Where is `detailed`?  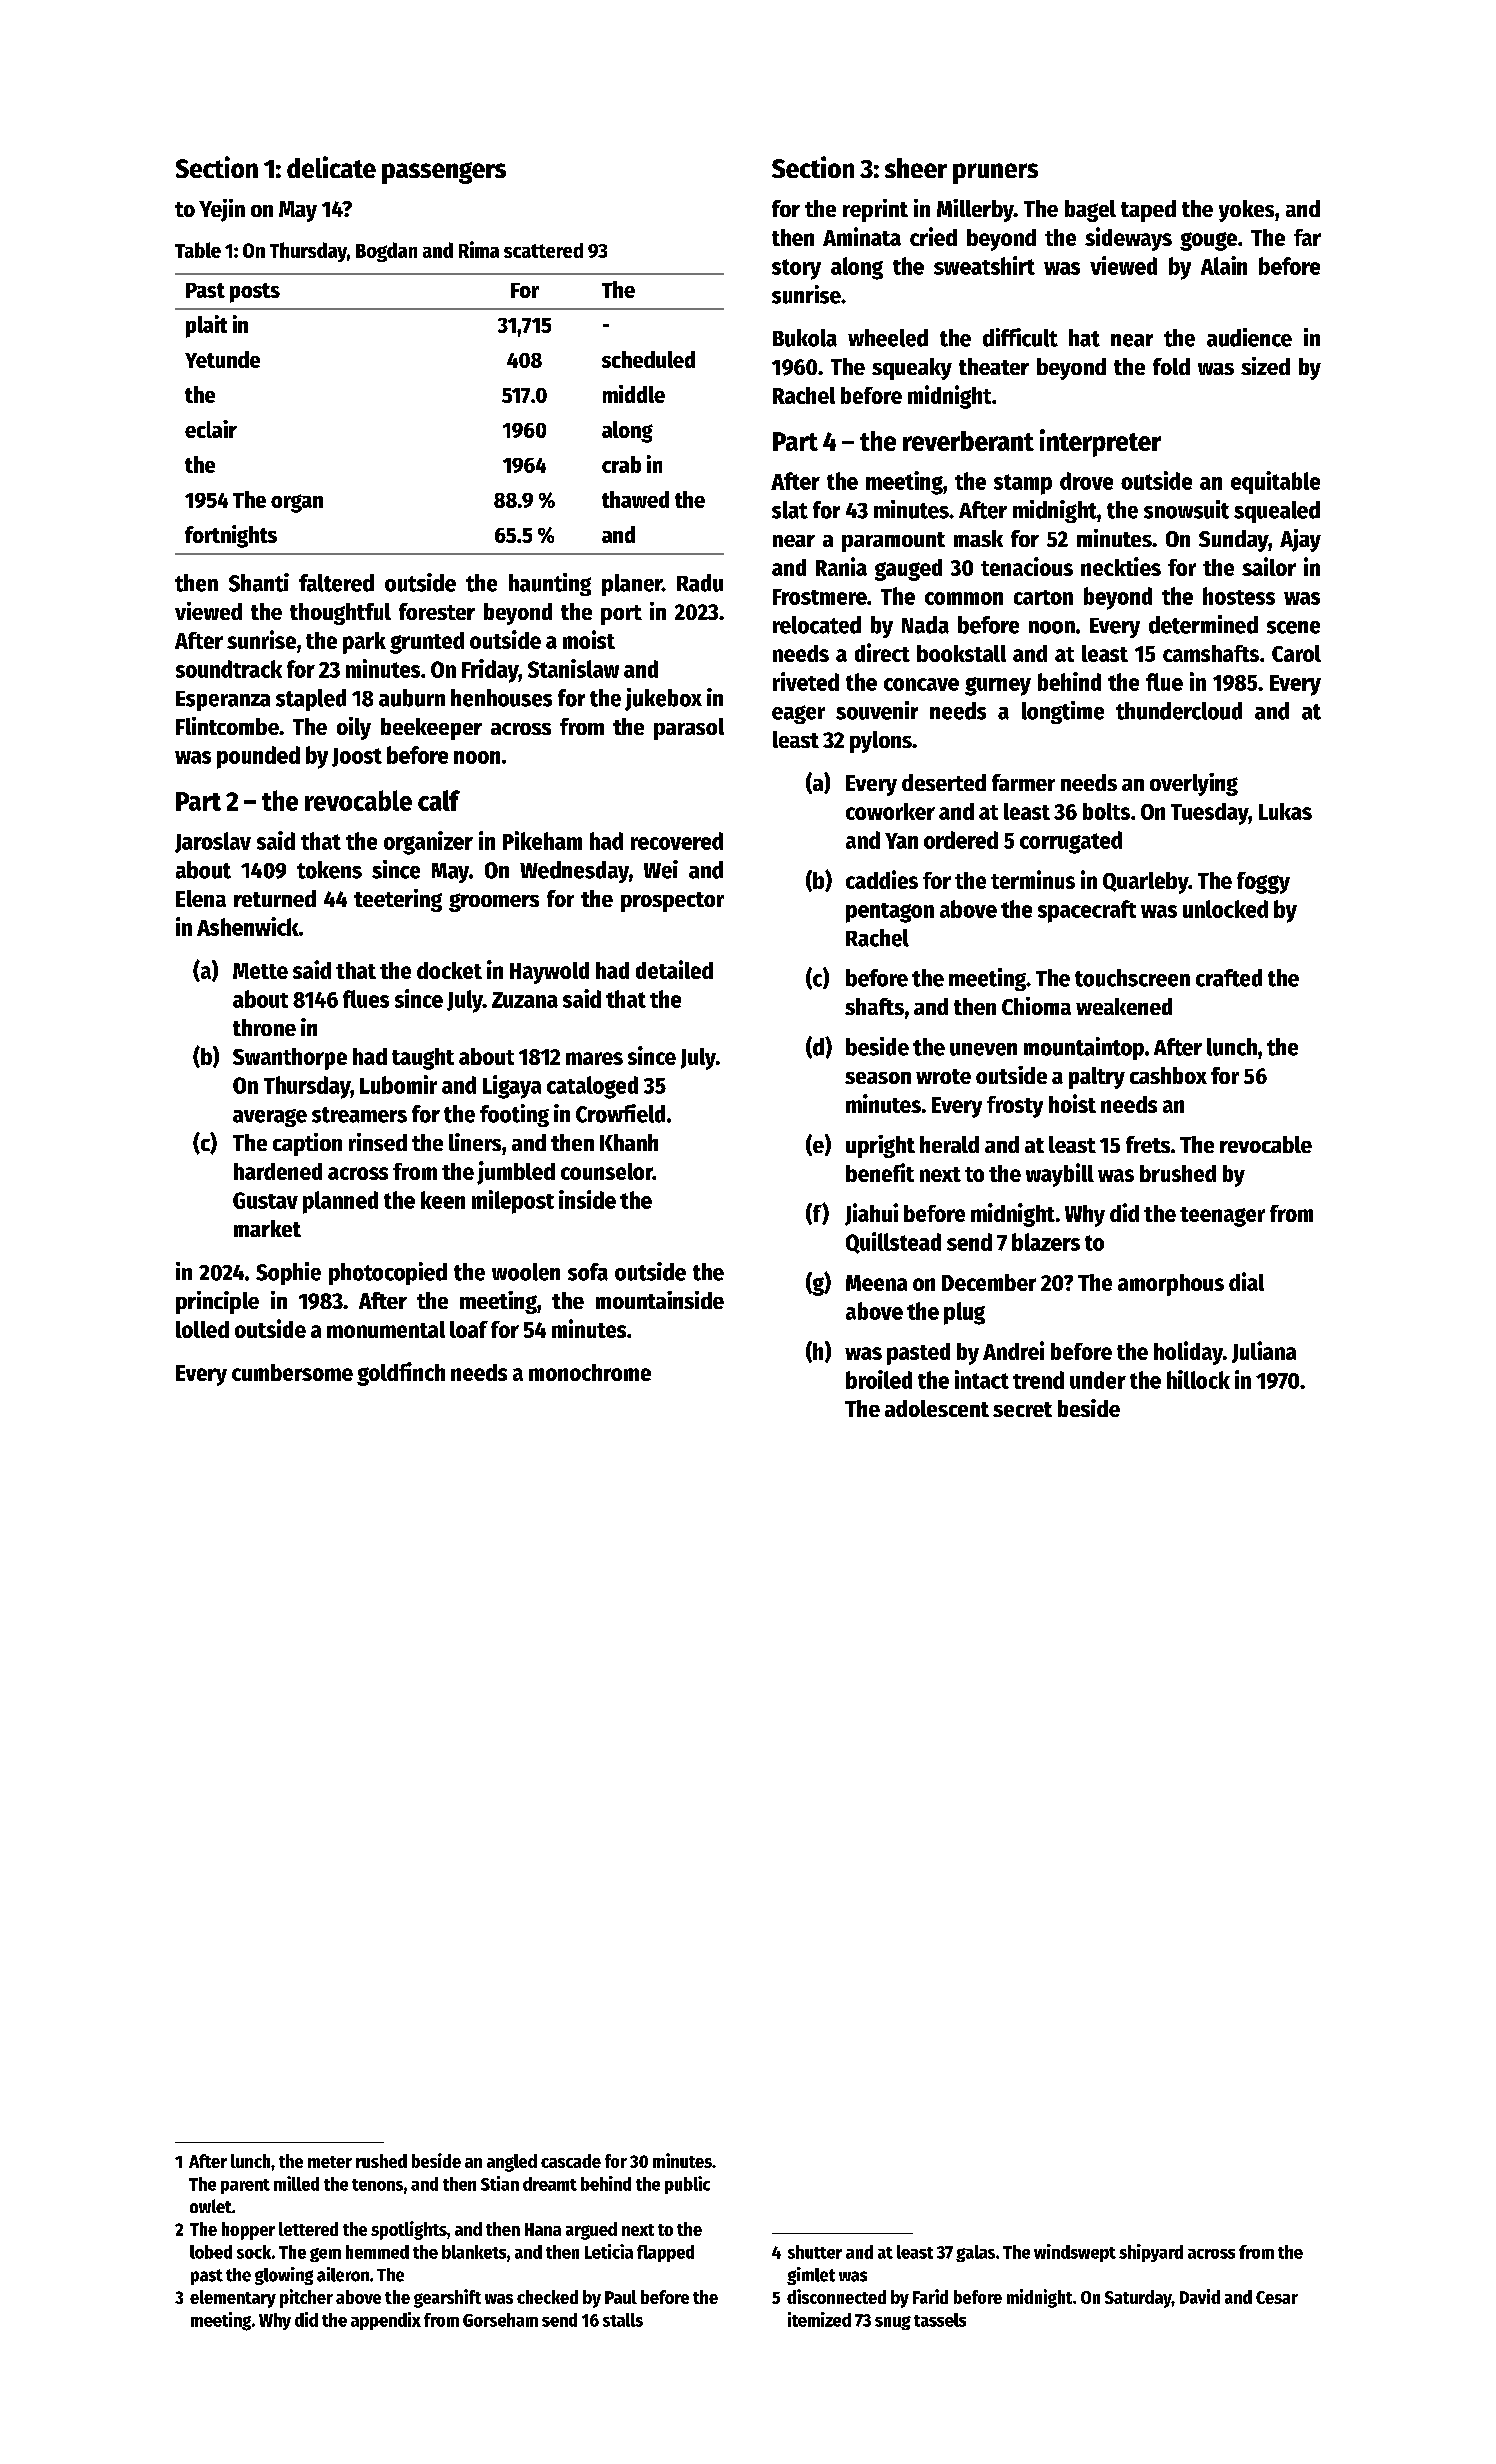
detailed is located at coordinates (674, 969).
